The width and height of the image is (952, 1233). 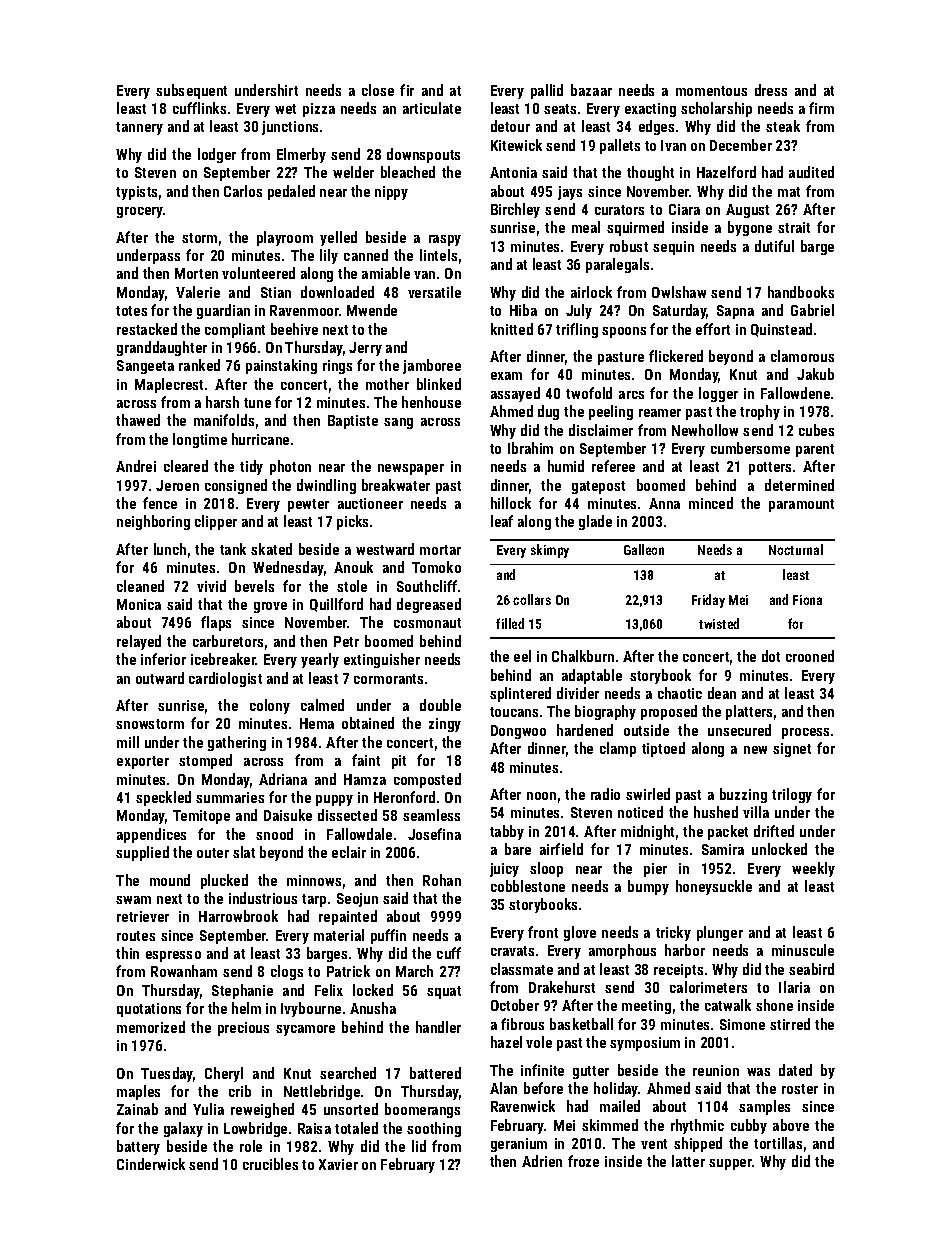 What do you see at coordinates (519, 1145) in the image?
I see `geranium` at bounding box center [519, 1145].
